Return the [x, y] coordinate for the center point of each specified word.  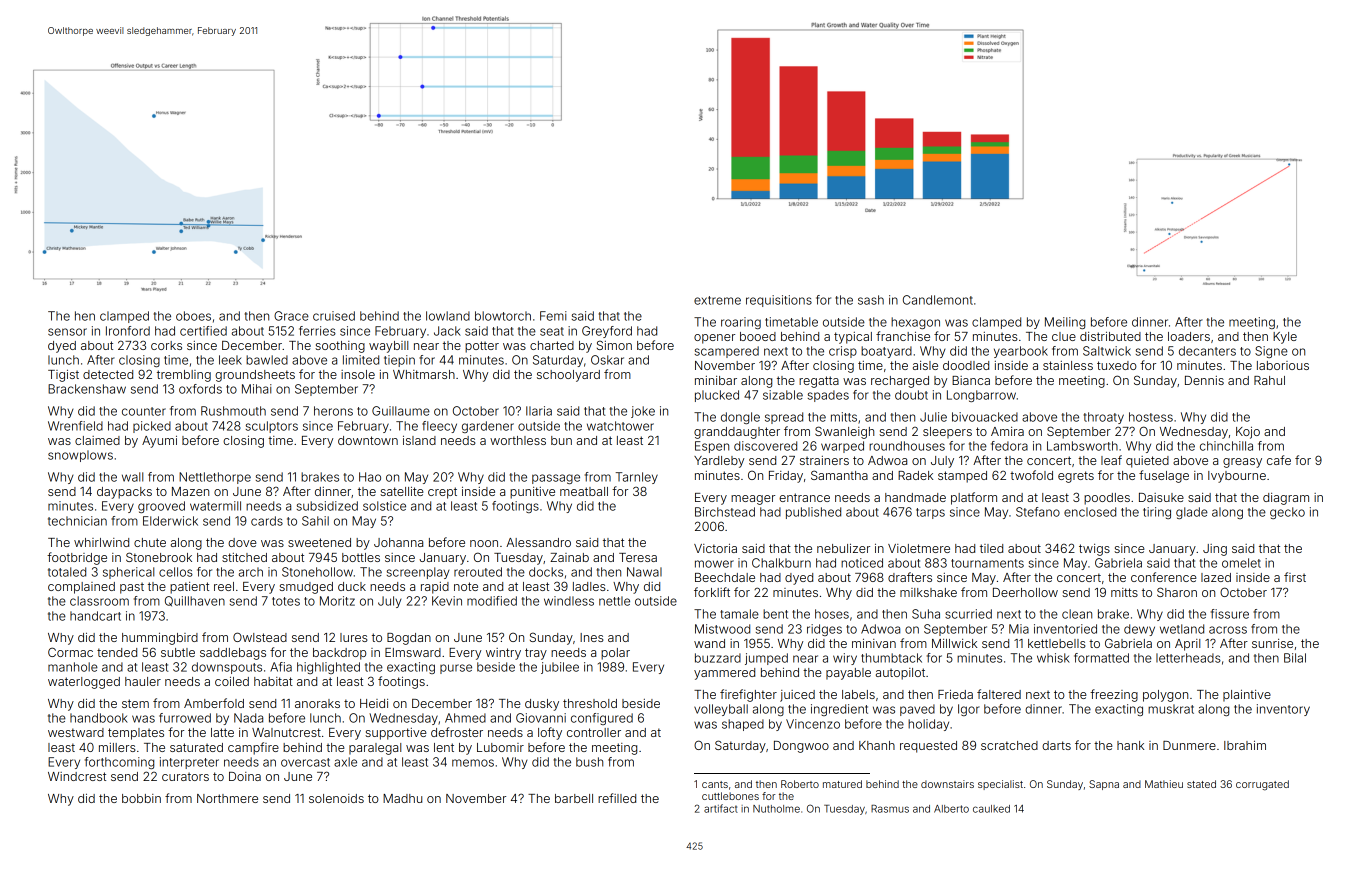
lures [354, 637]
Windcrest [77, 776]
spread [784, 418]
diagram [1286, 499]
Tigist [63, 376]
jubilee [560, 668]
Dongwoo [801, 747]
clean [1077, 614]
